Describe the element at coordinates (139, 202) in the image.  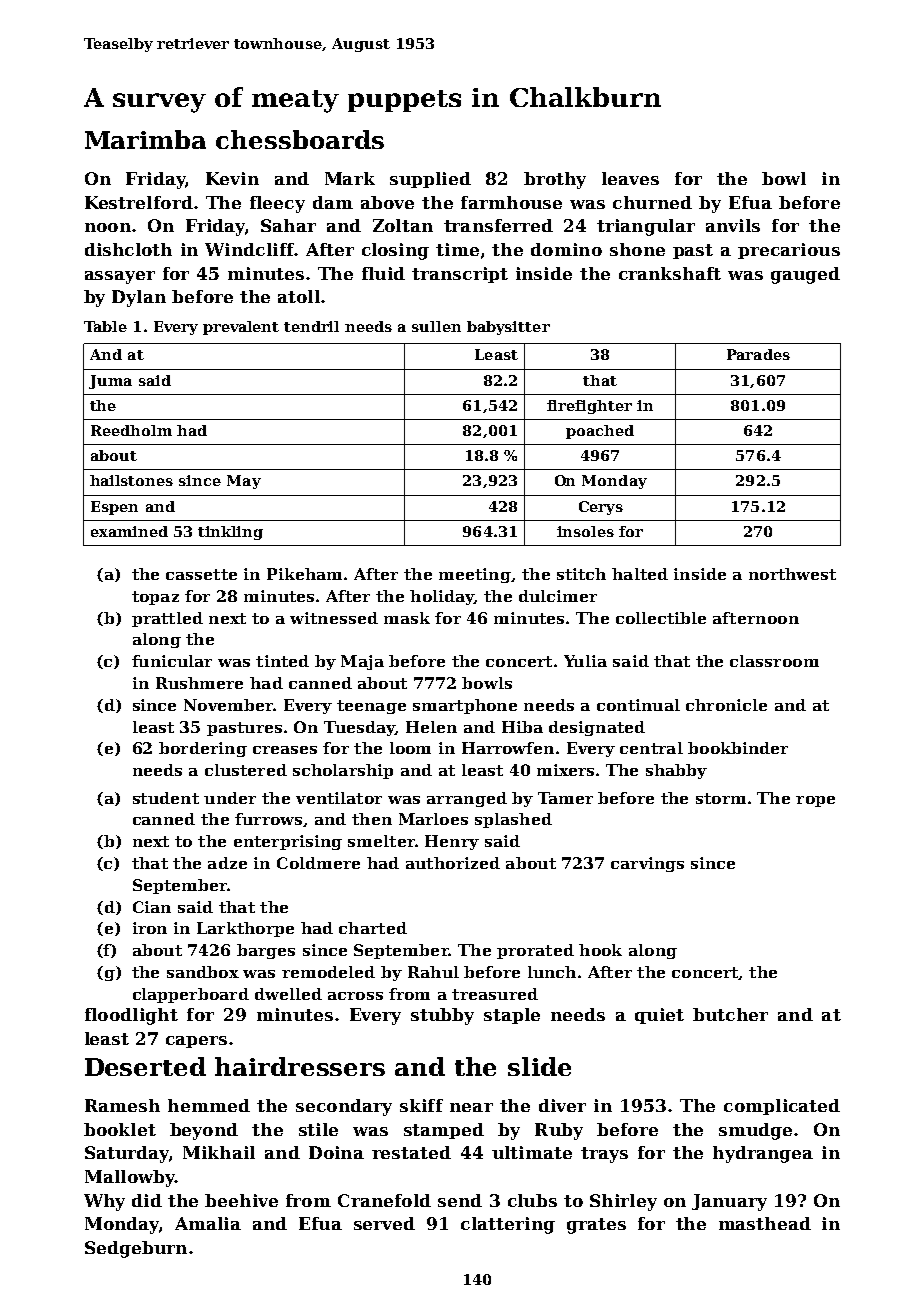
I see `Kestrelford` at that location.
